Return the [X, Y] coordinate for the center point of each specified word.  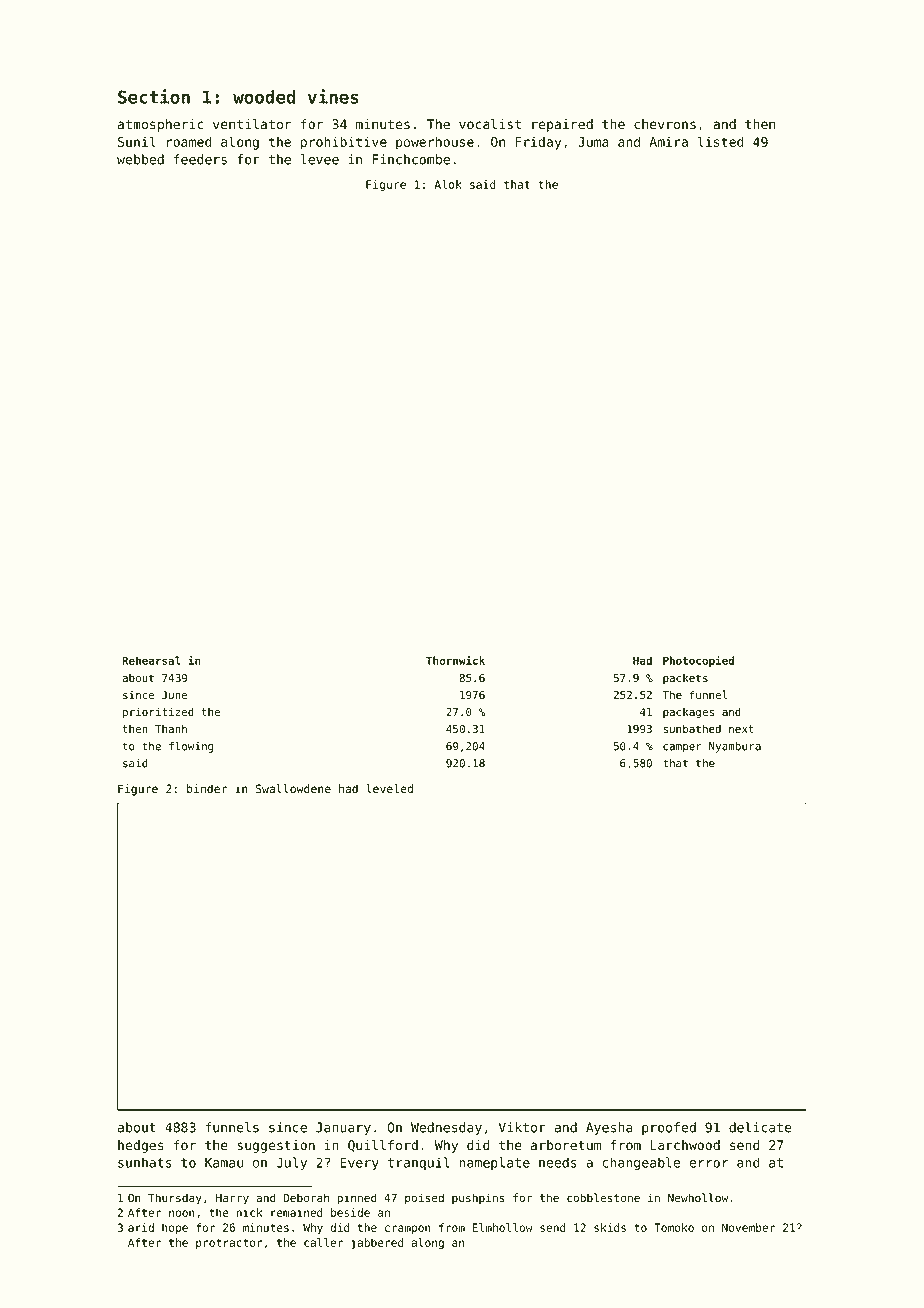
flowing [191, 747]
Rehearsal [151, 660]
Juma [593, 142]
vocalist [490, 124]
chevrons [665, 124]
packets [685, 679]
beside [350, 1212]
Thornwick [455, 660]
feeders [200, 159]
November [748, 1227]
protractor [229, 1244]
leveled [390, 789]
